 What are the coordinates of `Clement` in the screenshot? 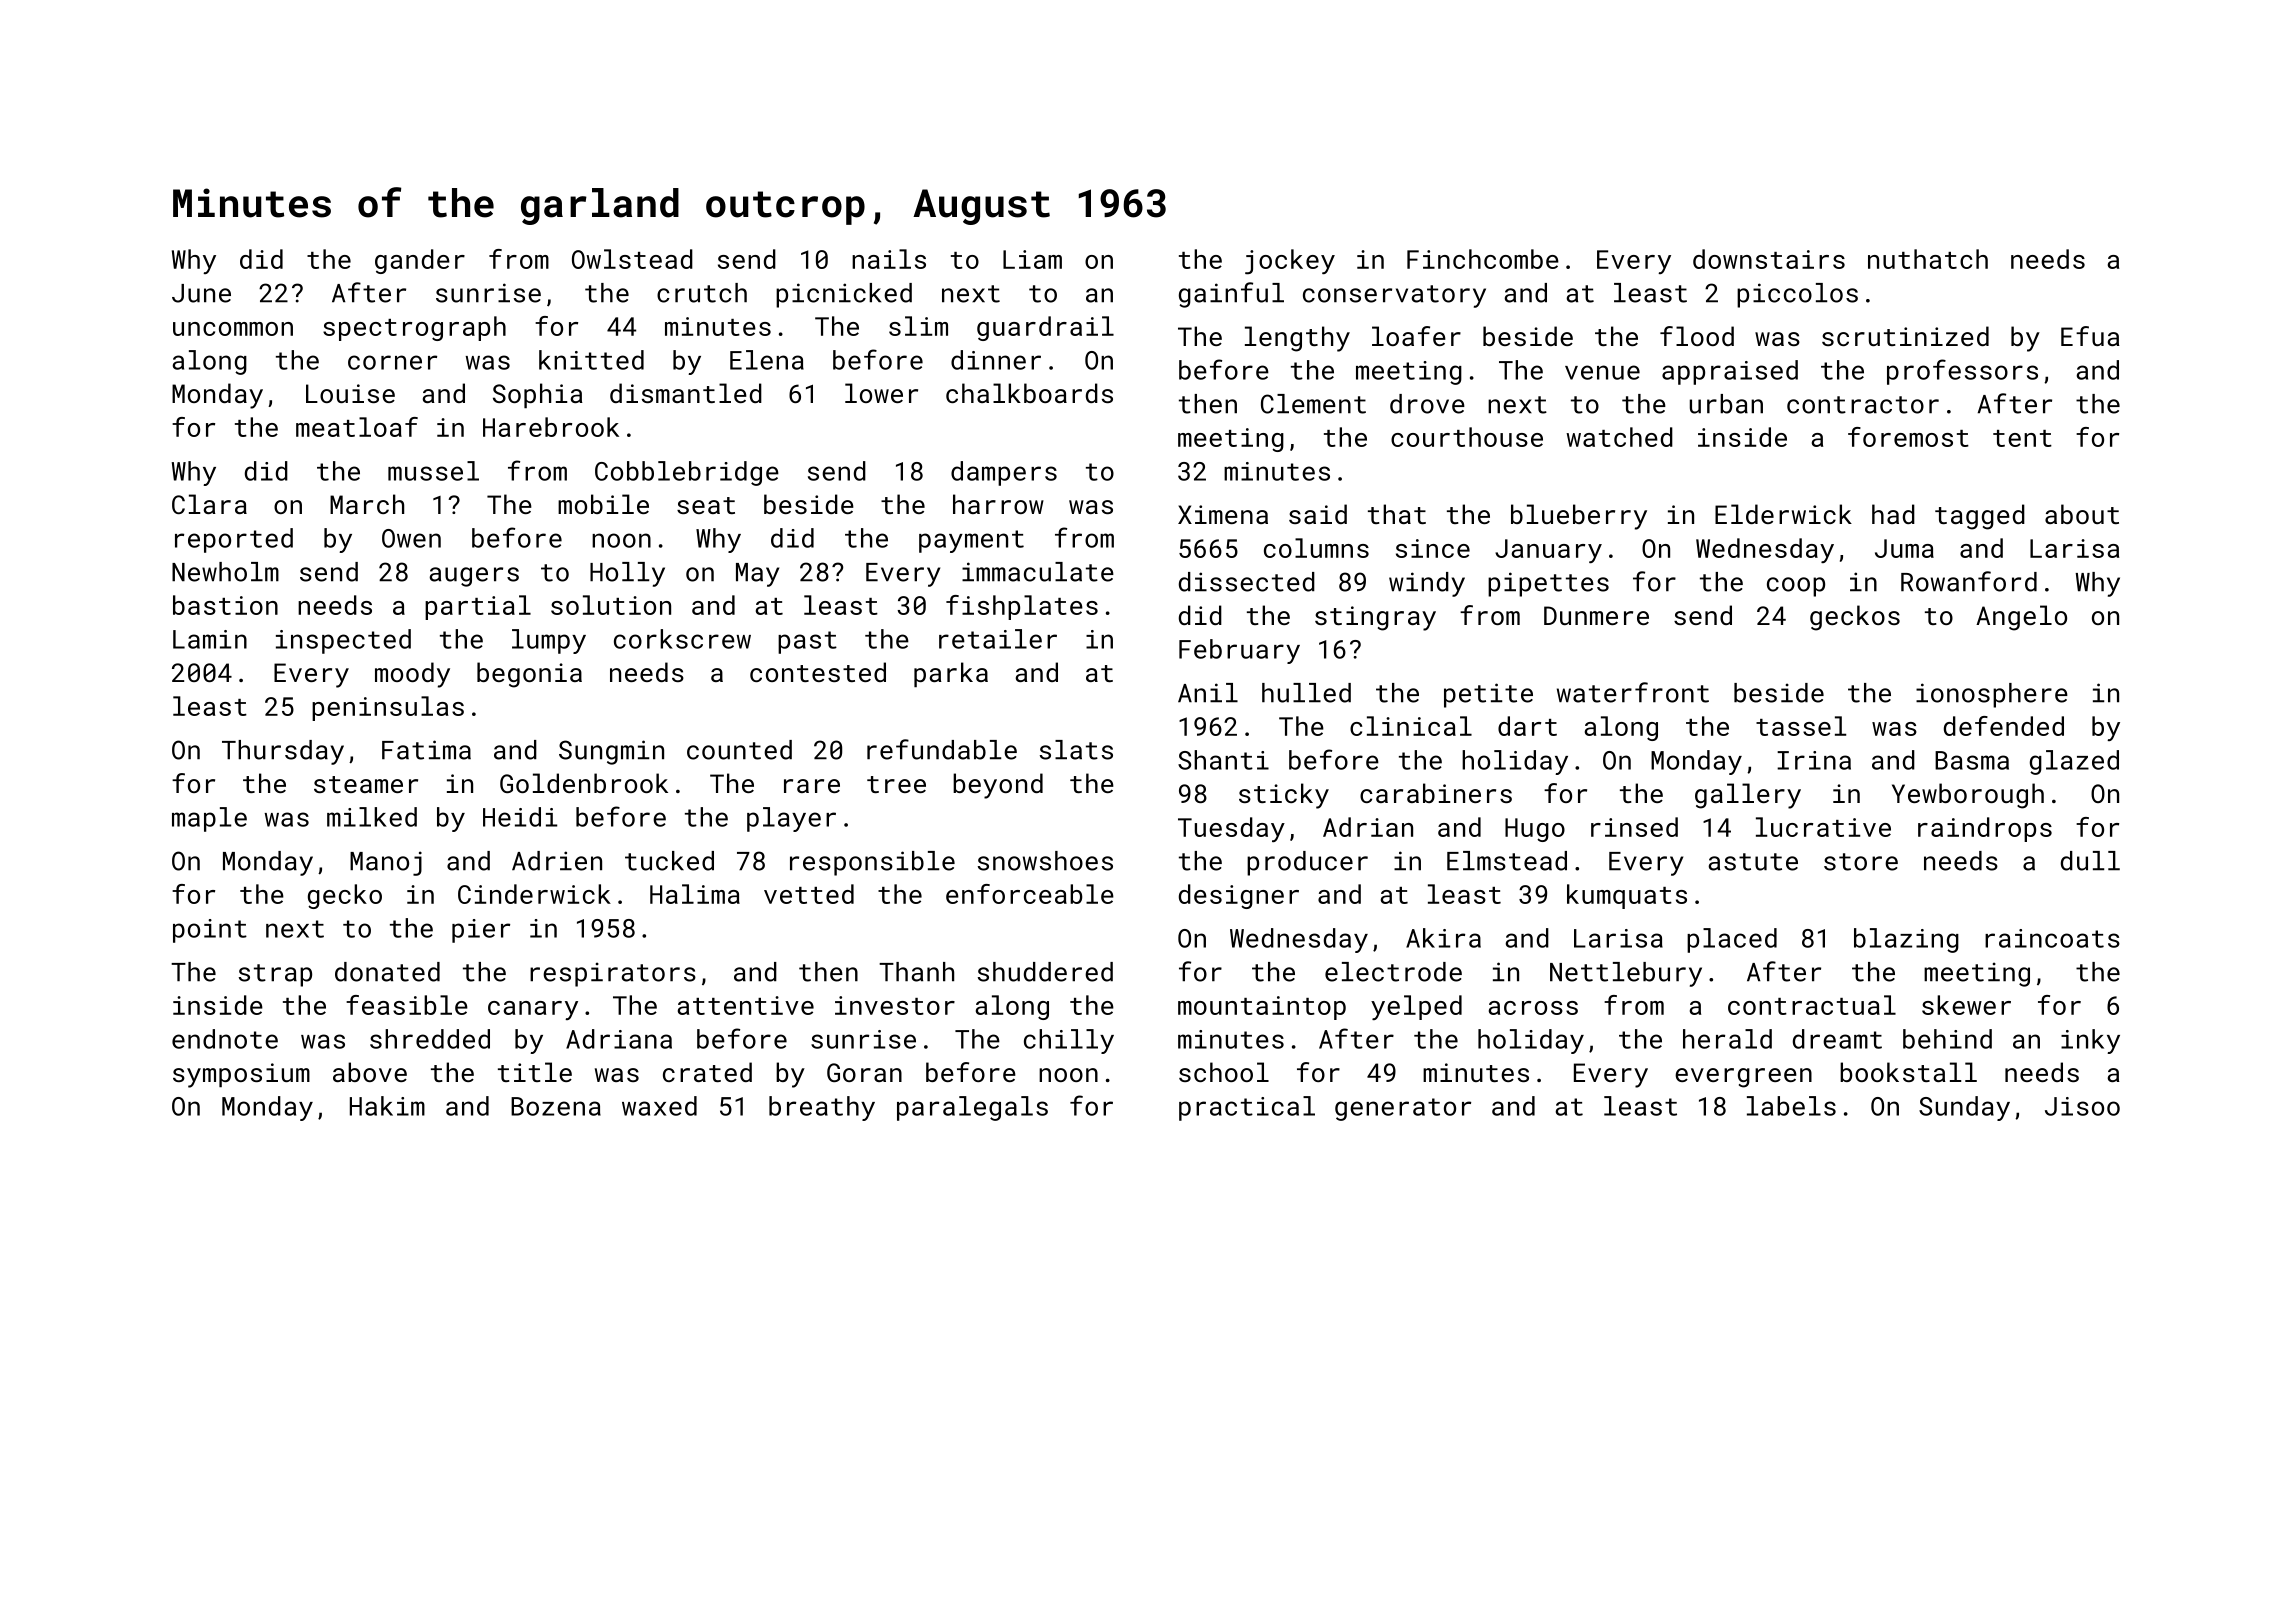 It's located at (1313, 404).
